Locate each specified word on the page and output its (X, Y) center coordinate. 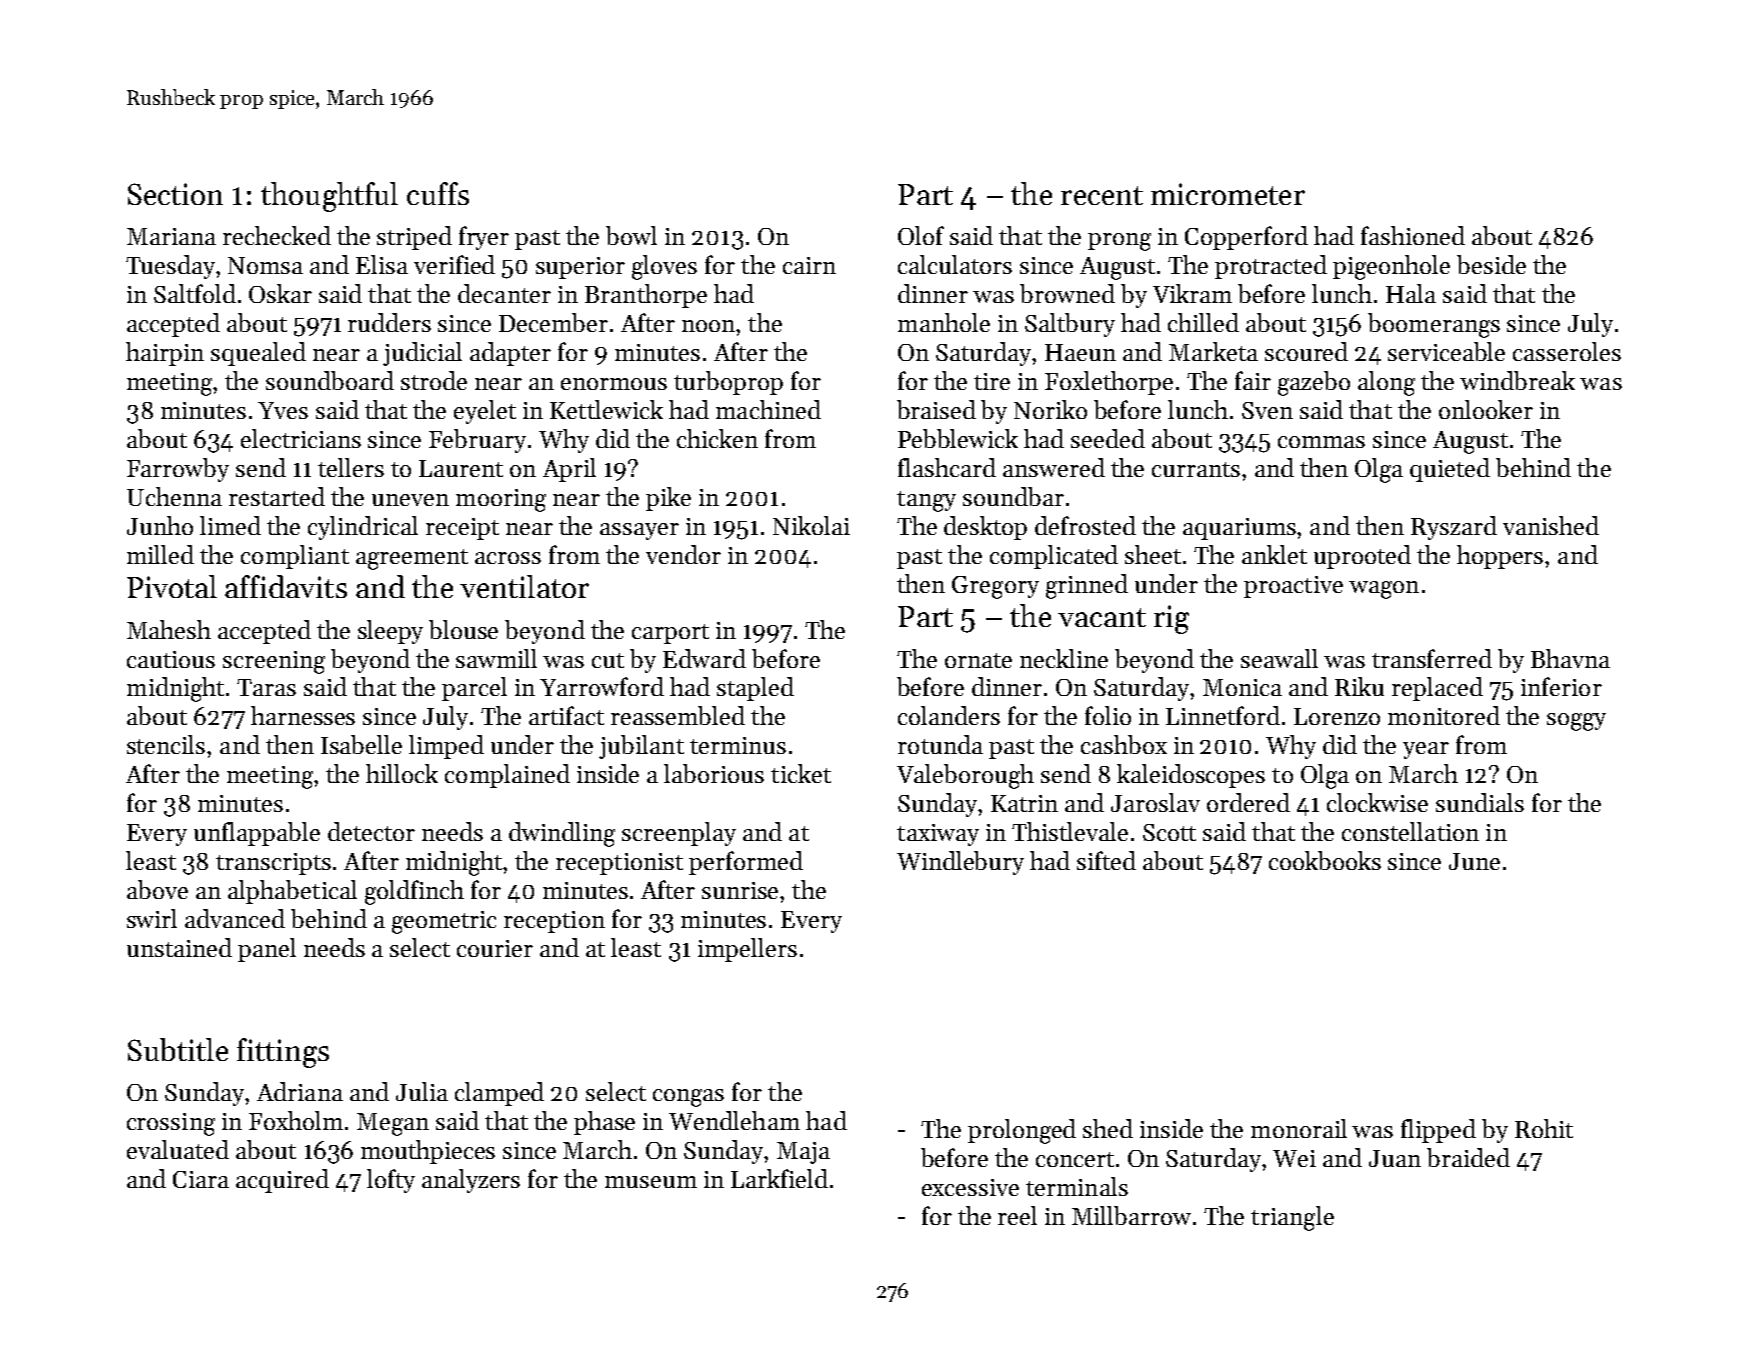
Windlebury (960, 863)
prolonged (1022, 1131)
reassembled (678, 715)
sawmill (496, 658)
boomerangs (1434, 325)
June (1474, 861)
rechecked (277, 235)
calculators (955, 264)
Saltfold (195, 293)
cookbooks (1325, 860)
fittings (283, 1053)
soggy (1576, 722)
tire (992, 381)
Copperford (1246, 238)
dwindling (562, 834)
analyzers (471, 1181)
